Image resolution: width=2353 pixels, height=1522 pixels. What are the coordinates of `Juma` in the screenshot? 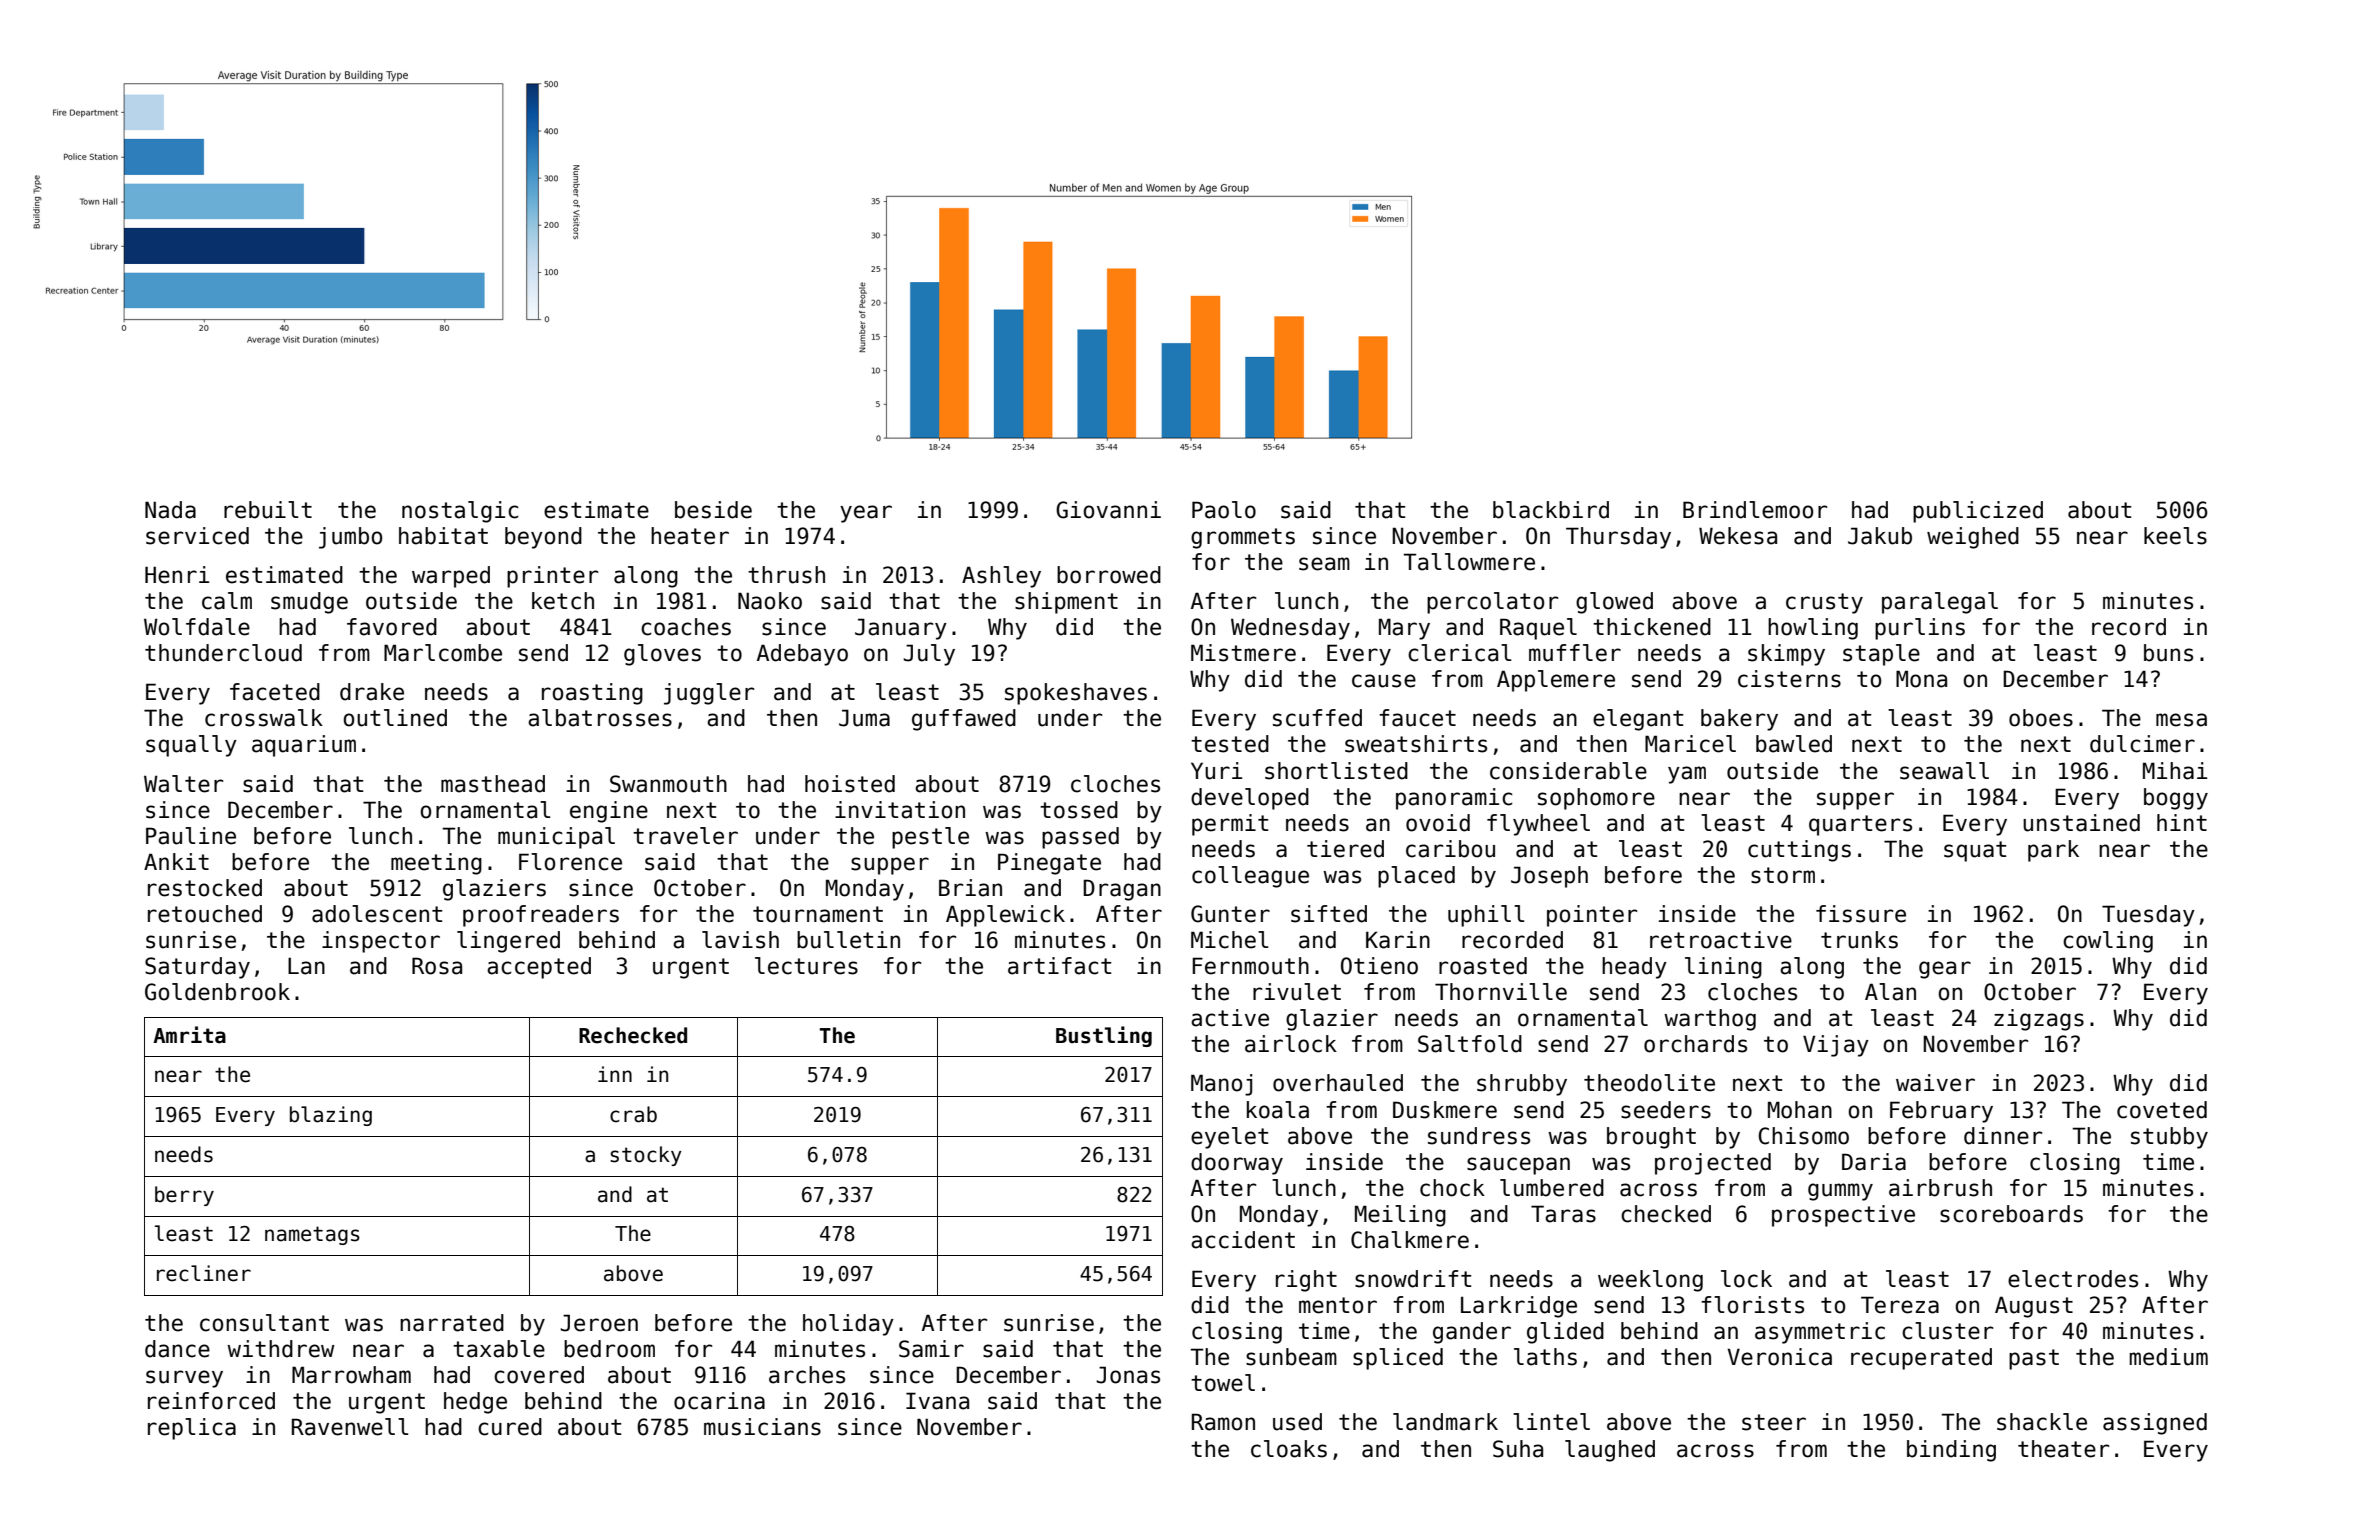 It's located at (864, 718).
